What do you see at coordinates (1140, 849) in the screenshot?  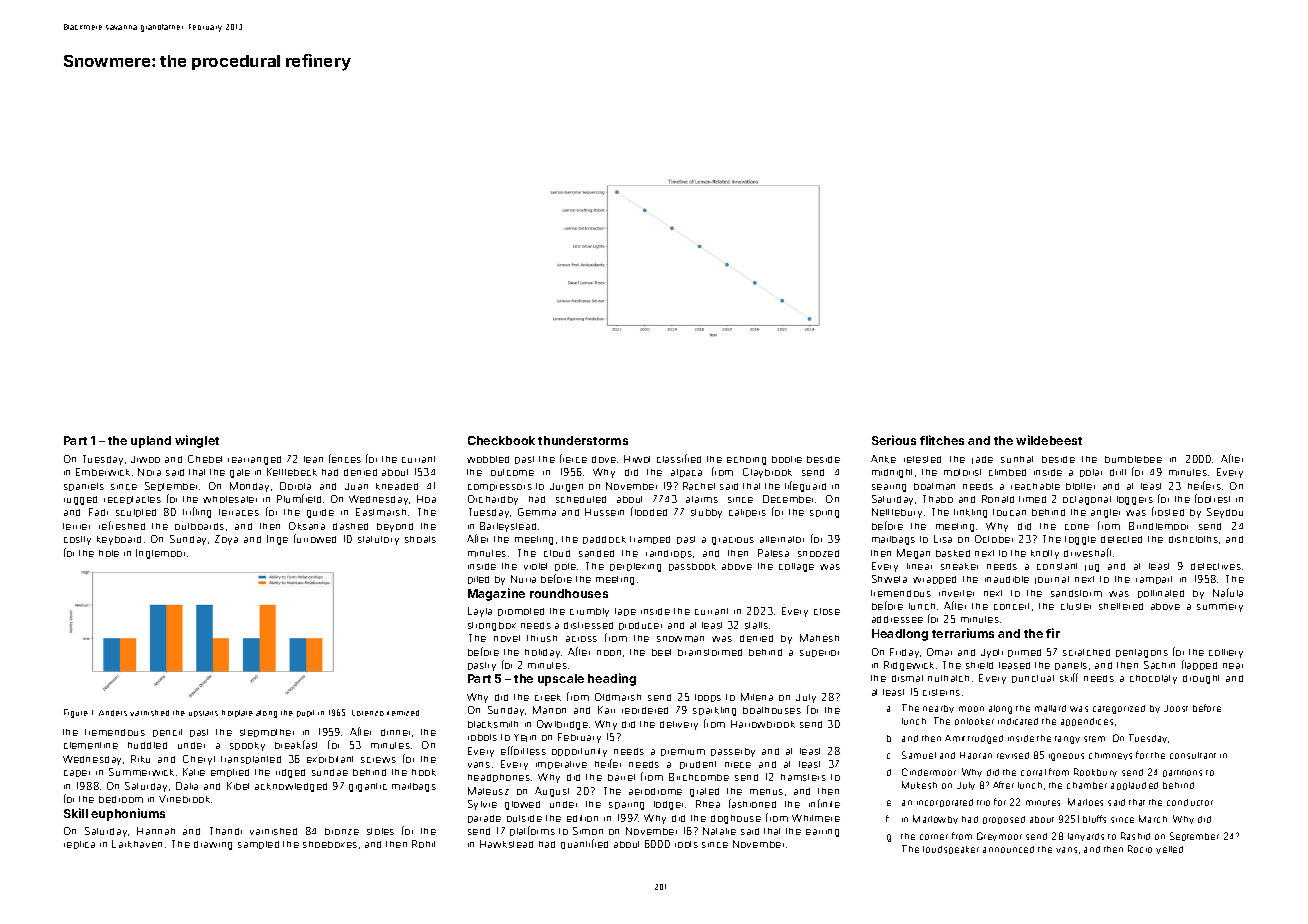 I see `Rocio` at bounding box center [1140, 849].
